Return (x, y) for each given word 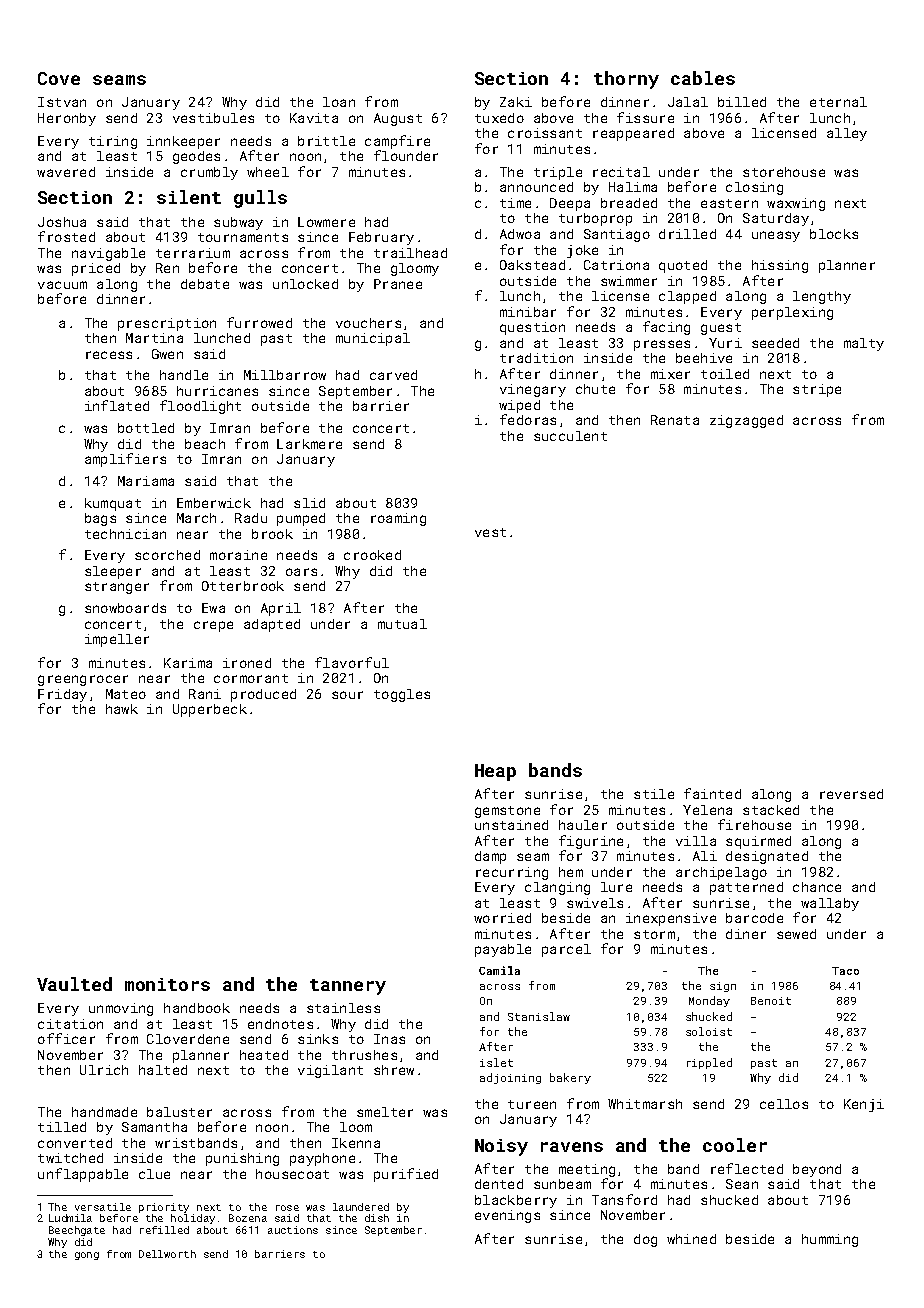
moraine (238, 555)
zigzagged (746, 421)
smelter (385, 1112)
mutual (402, 624)
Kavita (314, 118)
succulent (570, 436)
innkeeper (183, 142)
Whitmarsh (645, 1104)
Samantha (154, 1127)
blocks (834, 234)
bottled (146, 428)
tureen (532, 1104)
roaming (398, 519)
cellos (784, 1104)
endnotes (280, 1024)
